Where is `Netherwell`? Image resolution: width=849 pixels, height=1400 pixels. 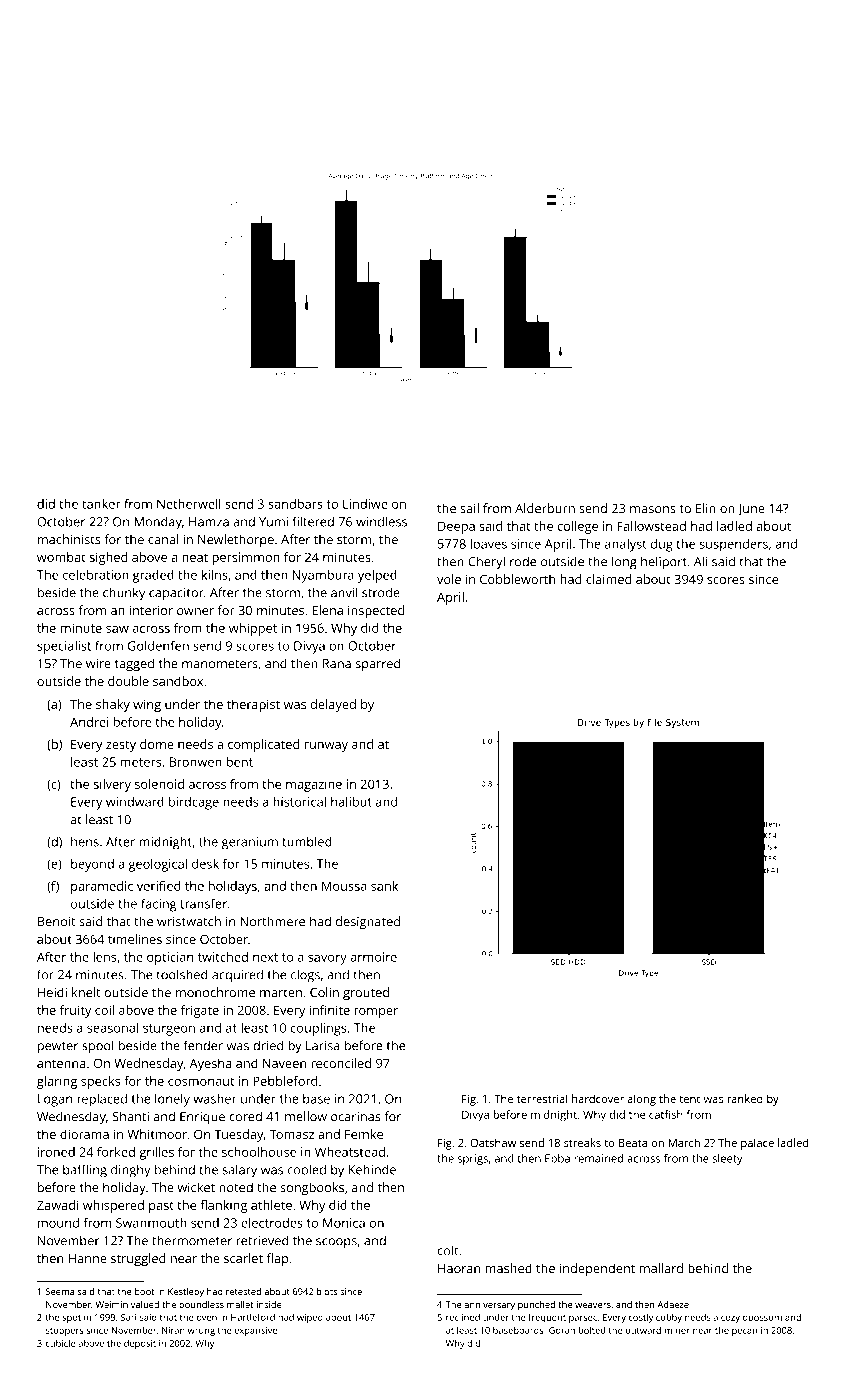 Netherwell is located at coordinates (189, 503).
